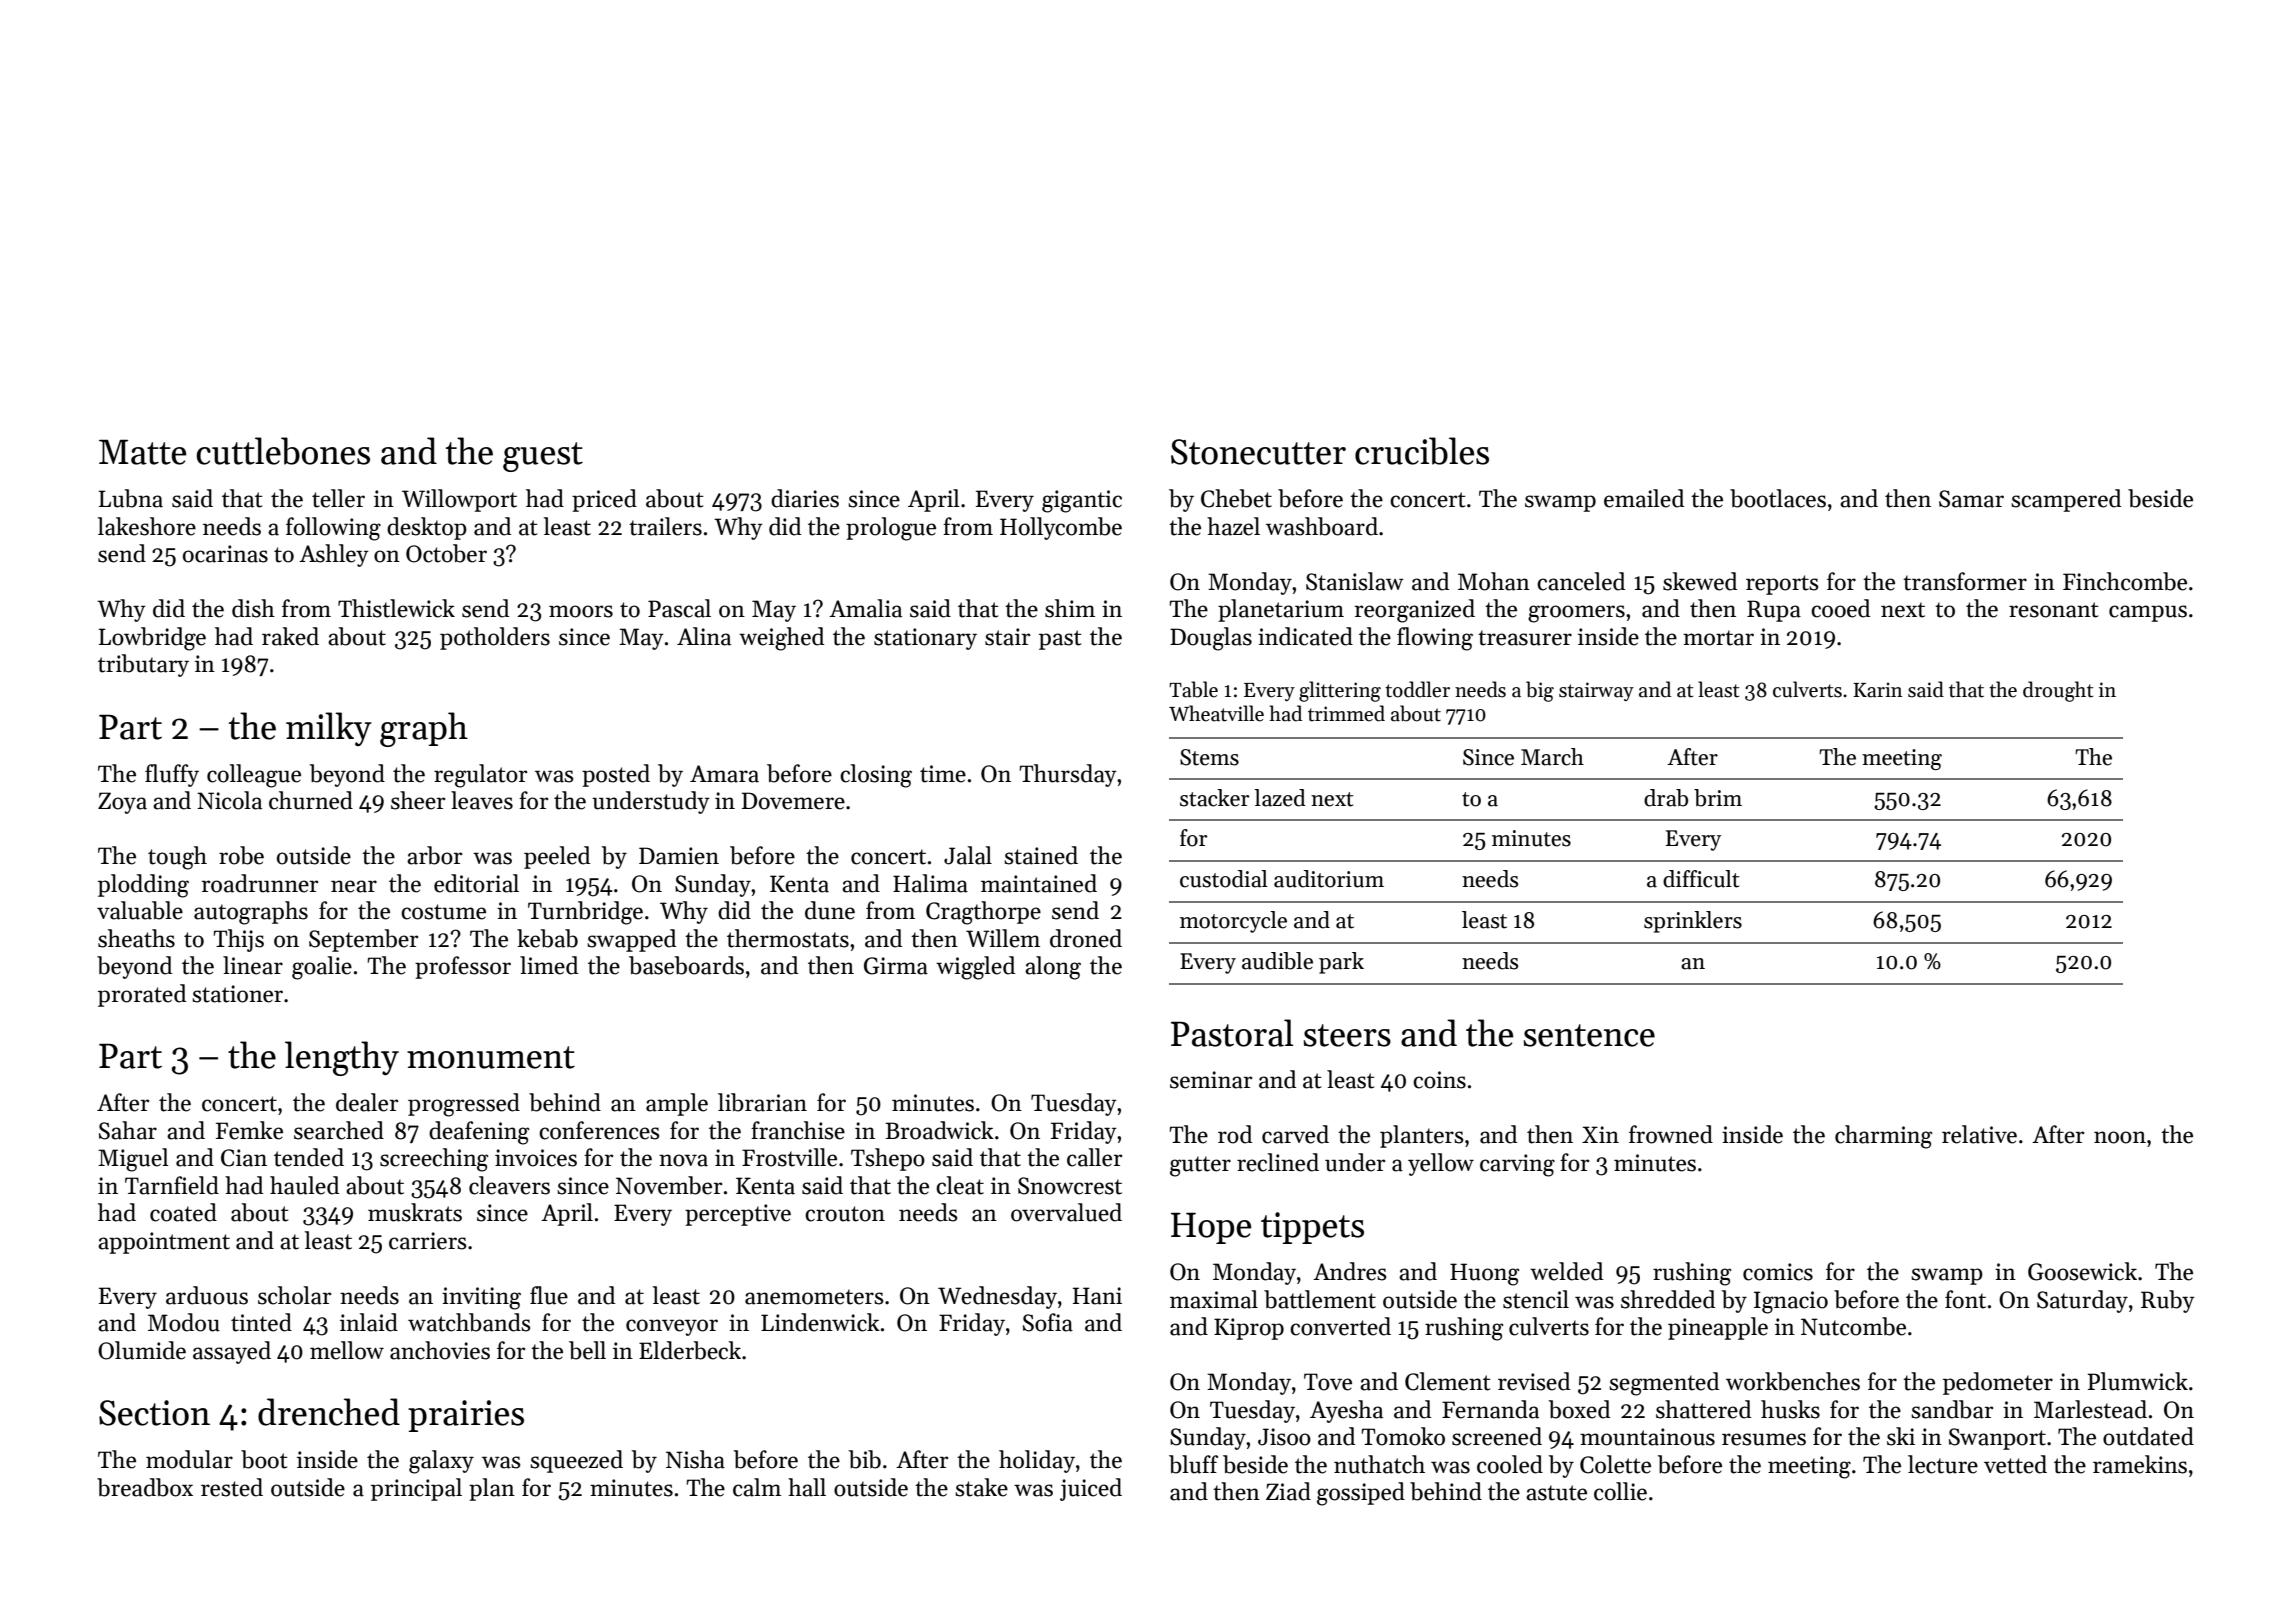  I want to click on Stonecutter, so click(1258, 452).
